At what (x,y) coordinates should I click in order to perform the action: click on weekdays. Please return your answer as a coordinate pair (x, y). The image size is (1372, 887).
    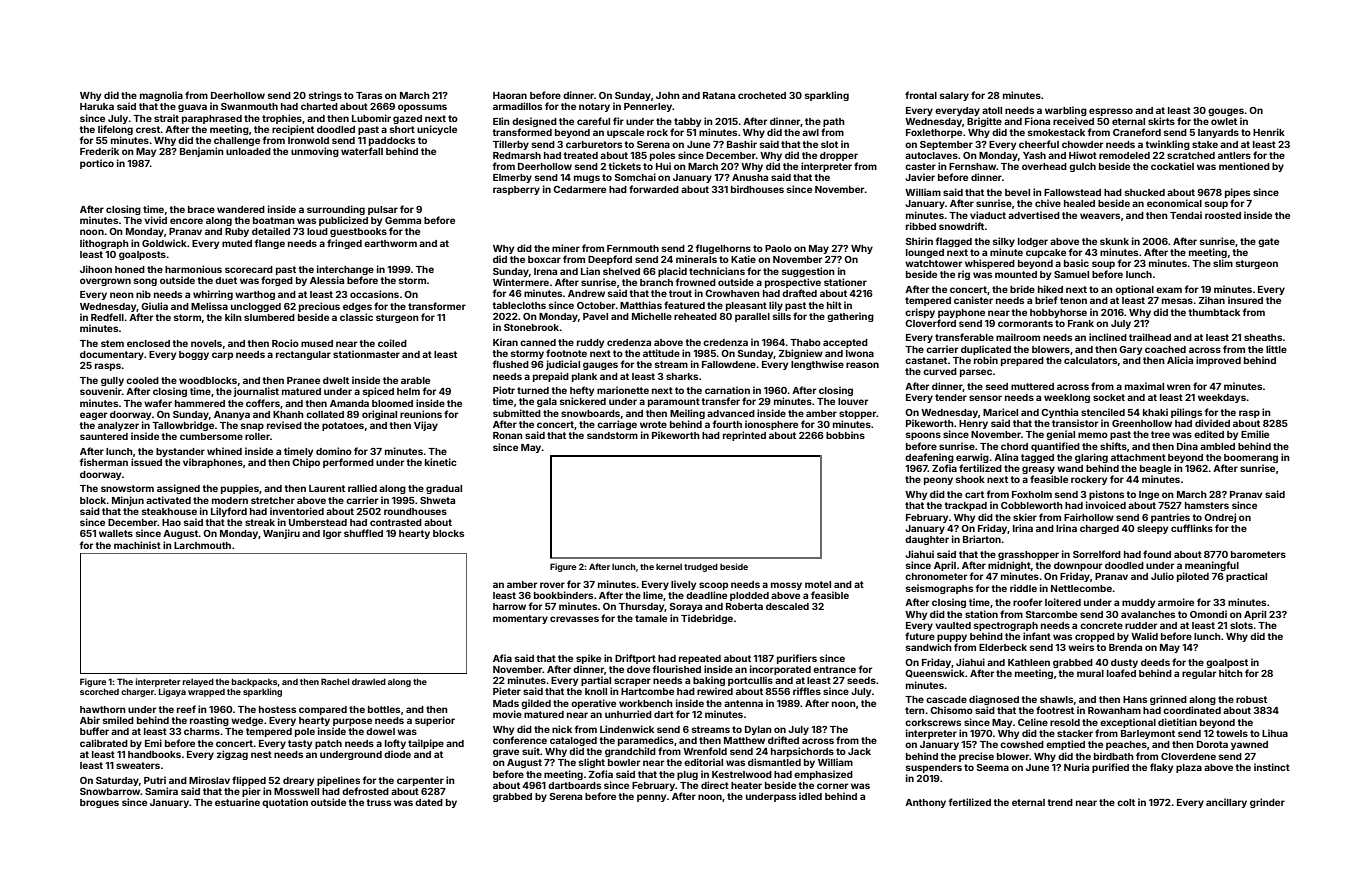
    Looking at the image, I should click on (1222, 398).
